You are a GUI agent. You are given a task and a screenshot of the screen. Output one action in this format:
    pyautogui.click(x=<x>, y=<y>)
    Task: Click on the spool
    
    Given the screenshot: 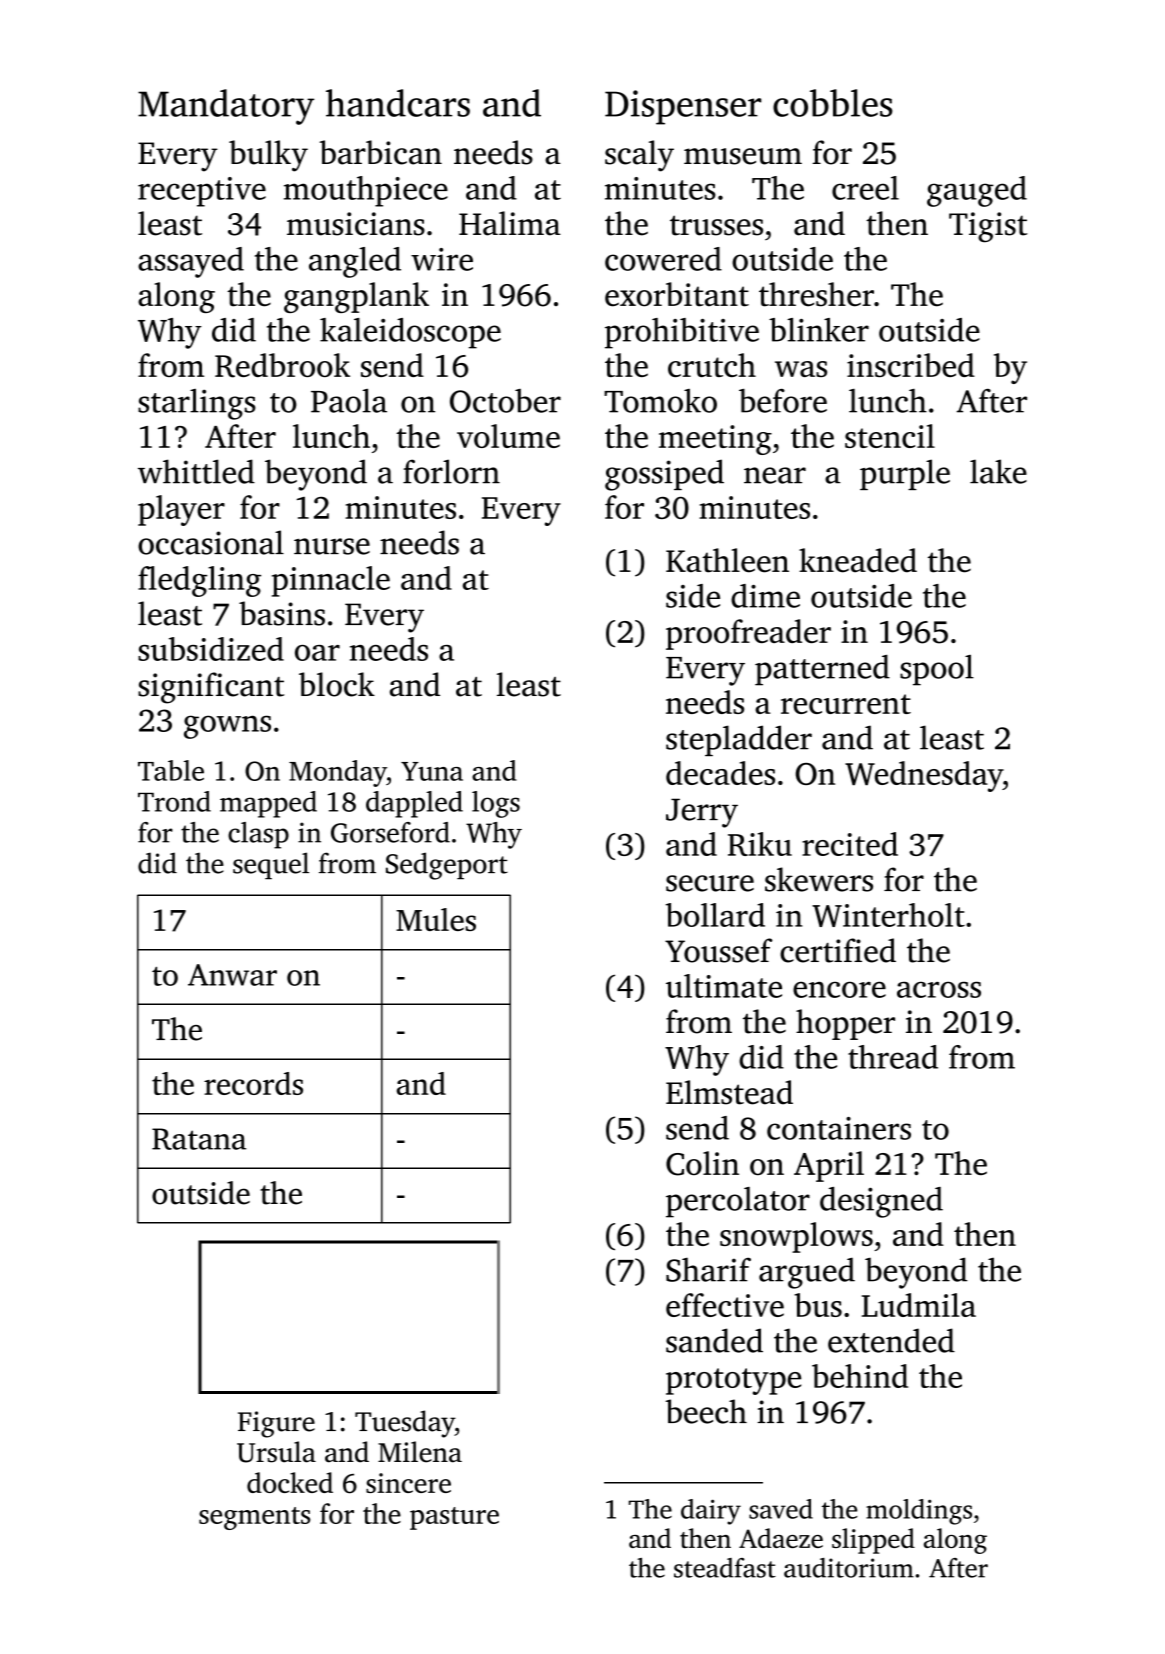 What is the action you would take?
    pyautogui.click(x=937, y=670)
